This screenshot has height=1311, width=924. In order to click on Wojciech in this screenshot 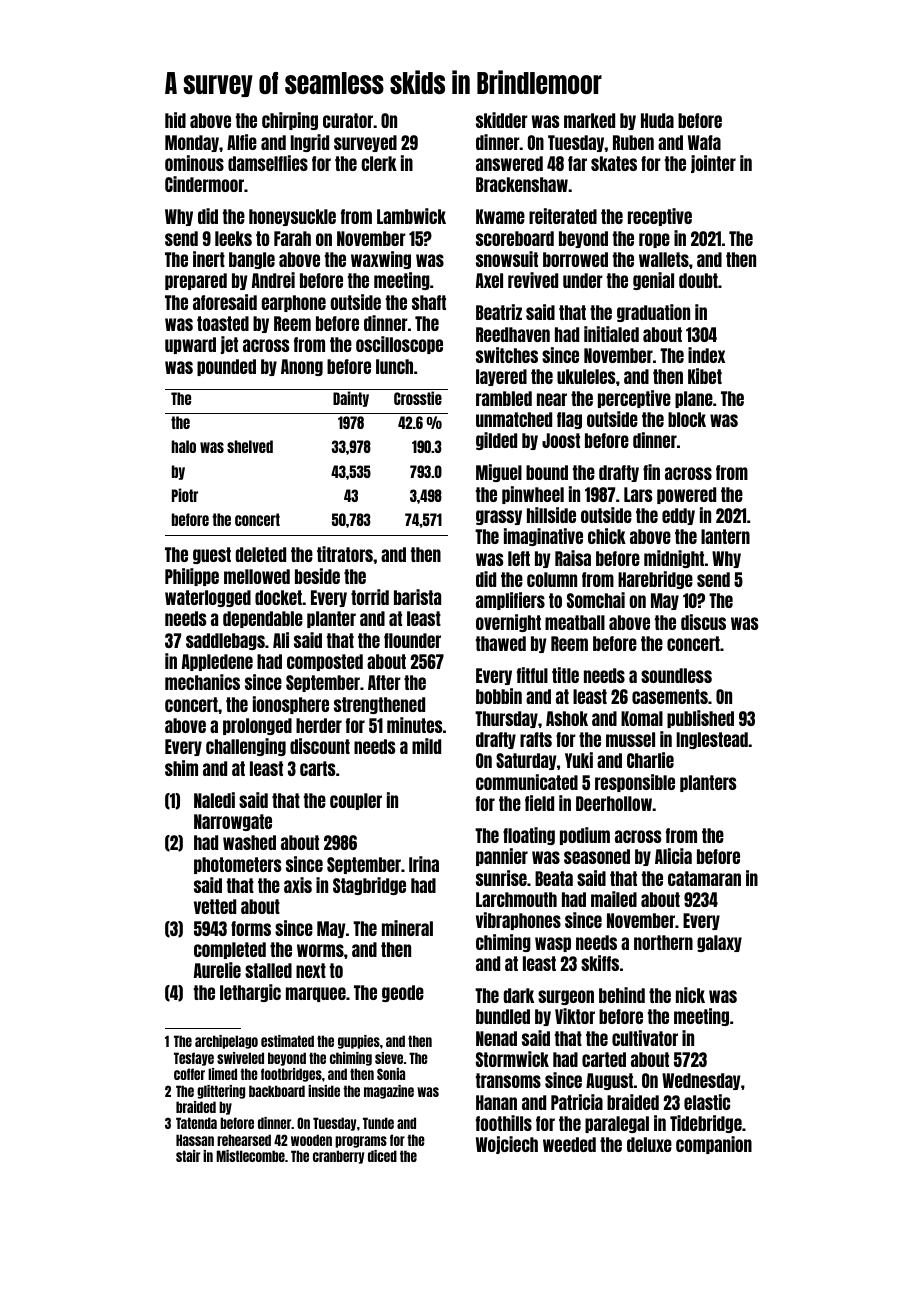, I will do `click(507, 1145)`.
